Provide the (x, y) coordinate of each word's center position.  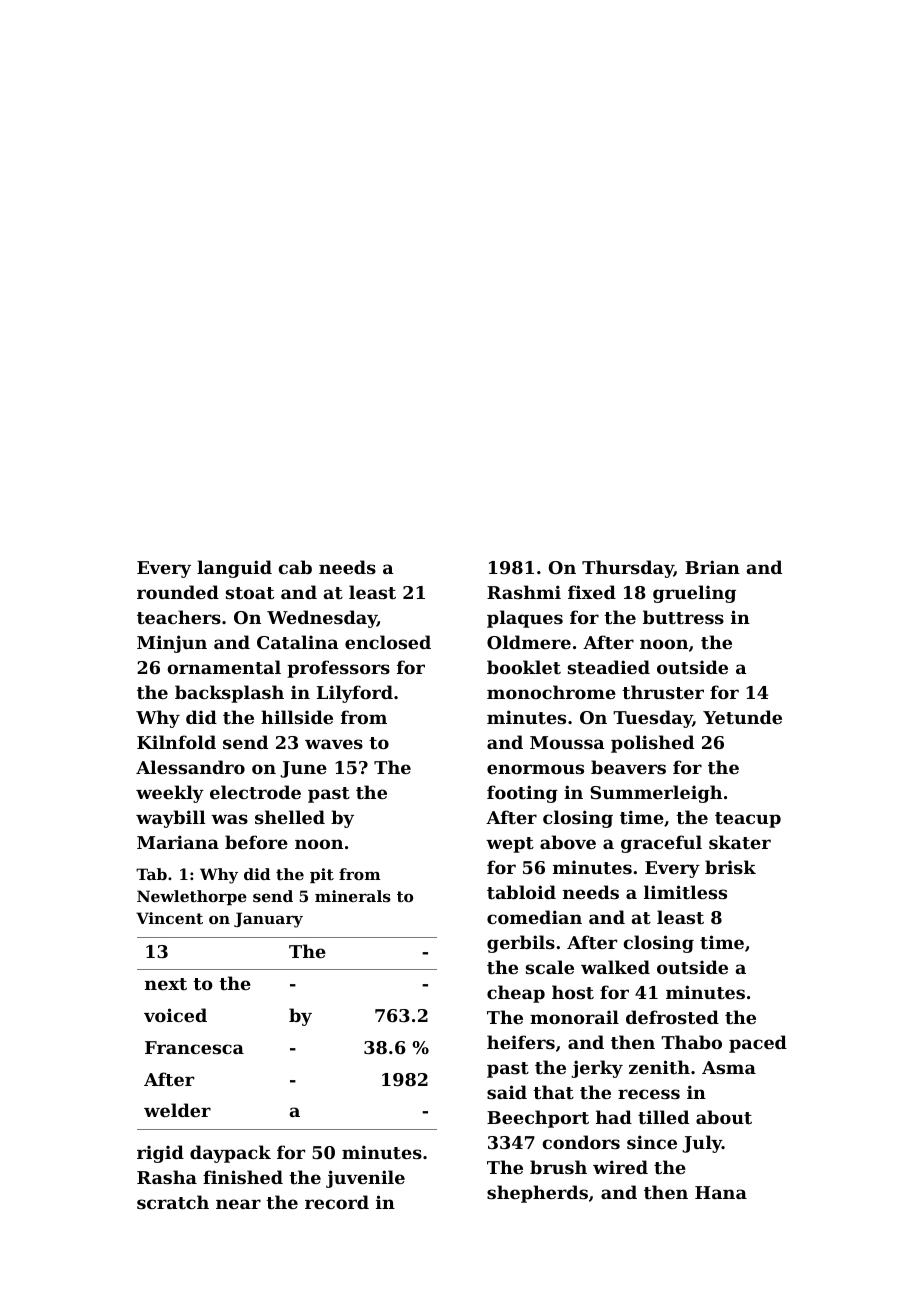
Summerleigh (656, 794)
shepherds (537, 1194)
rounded (178, 592)
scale (550, 967)
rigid (160, 1154)
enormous (535, 769)
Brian (712, 567)
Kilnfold (176, 742)
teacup (748, 820)
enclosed (388, 642)
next (166, 984)
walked (615, 967)
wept (510, 845)
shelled (290, 817)
